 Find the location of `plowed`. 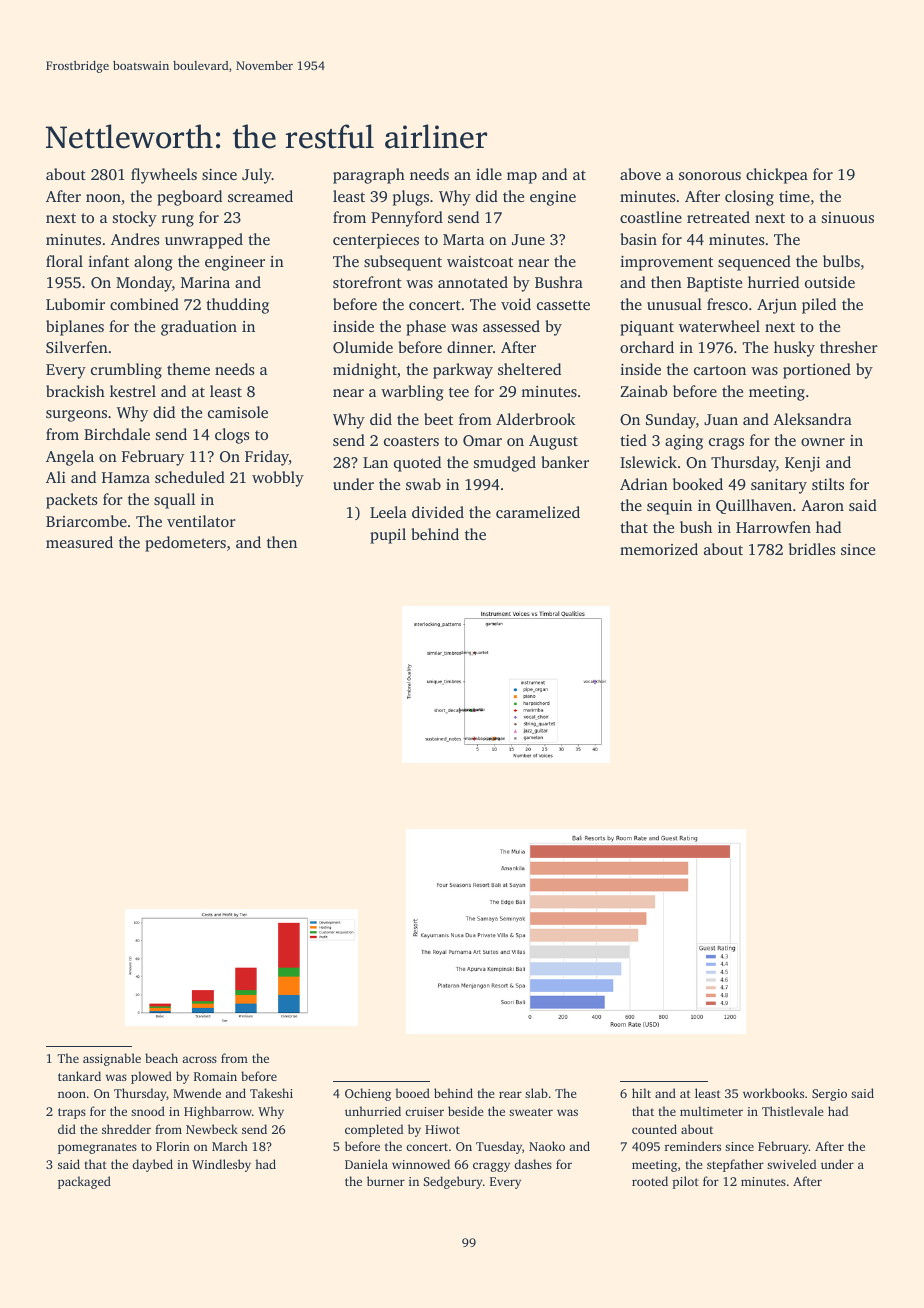

plowed is located at coordinates (151, 1077).
